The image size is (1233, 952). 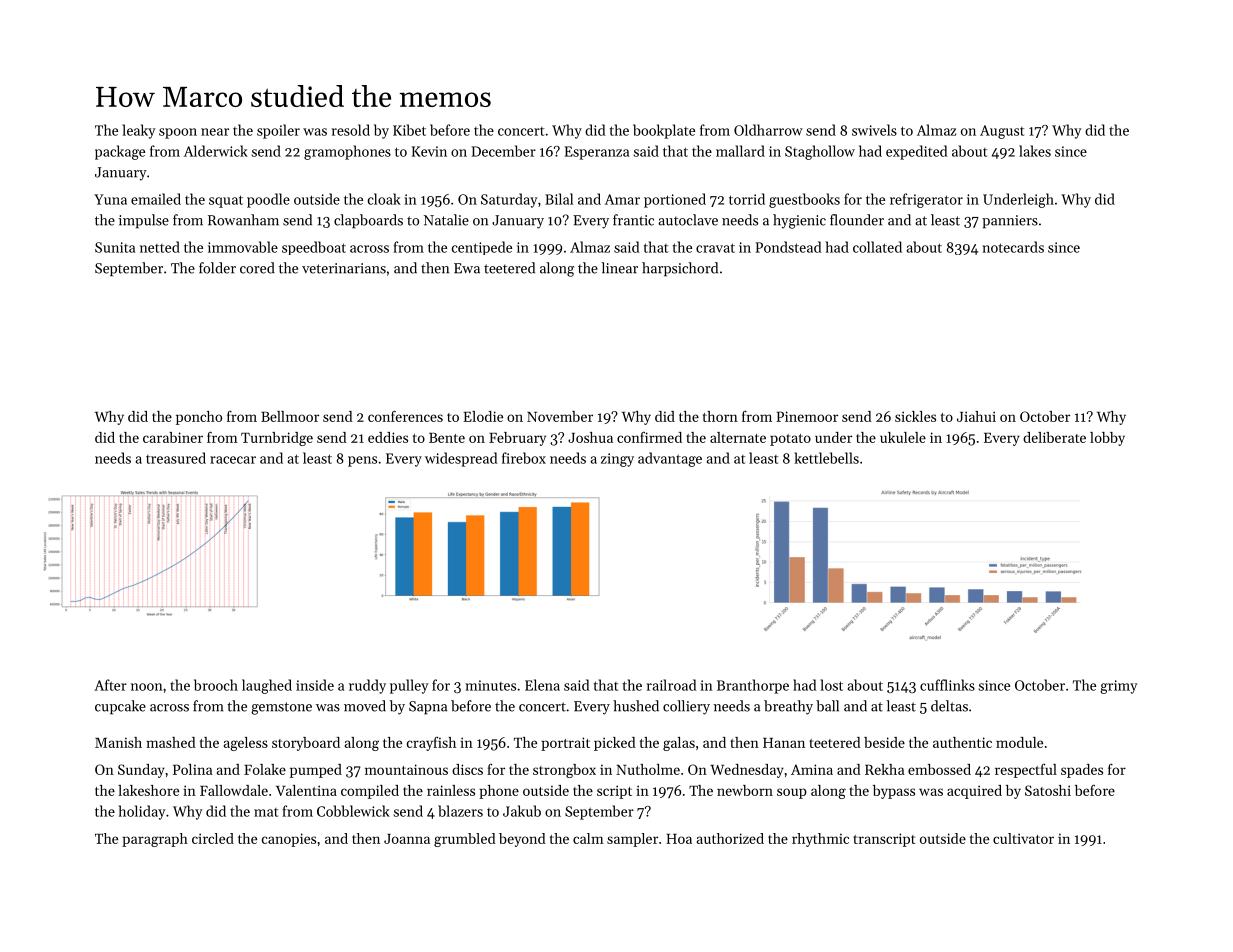 I want to click on minutes, so click(x=490, y=685).
